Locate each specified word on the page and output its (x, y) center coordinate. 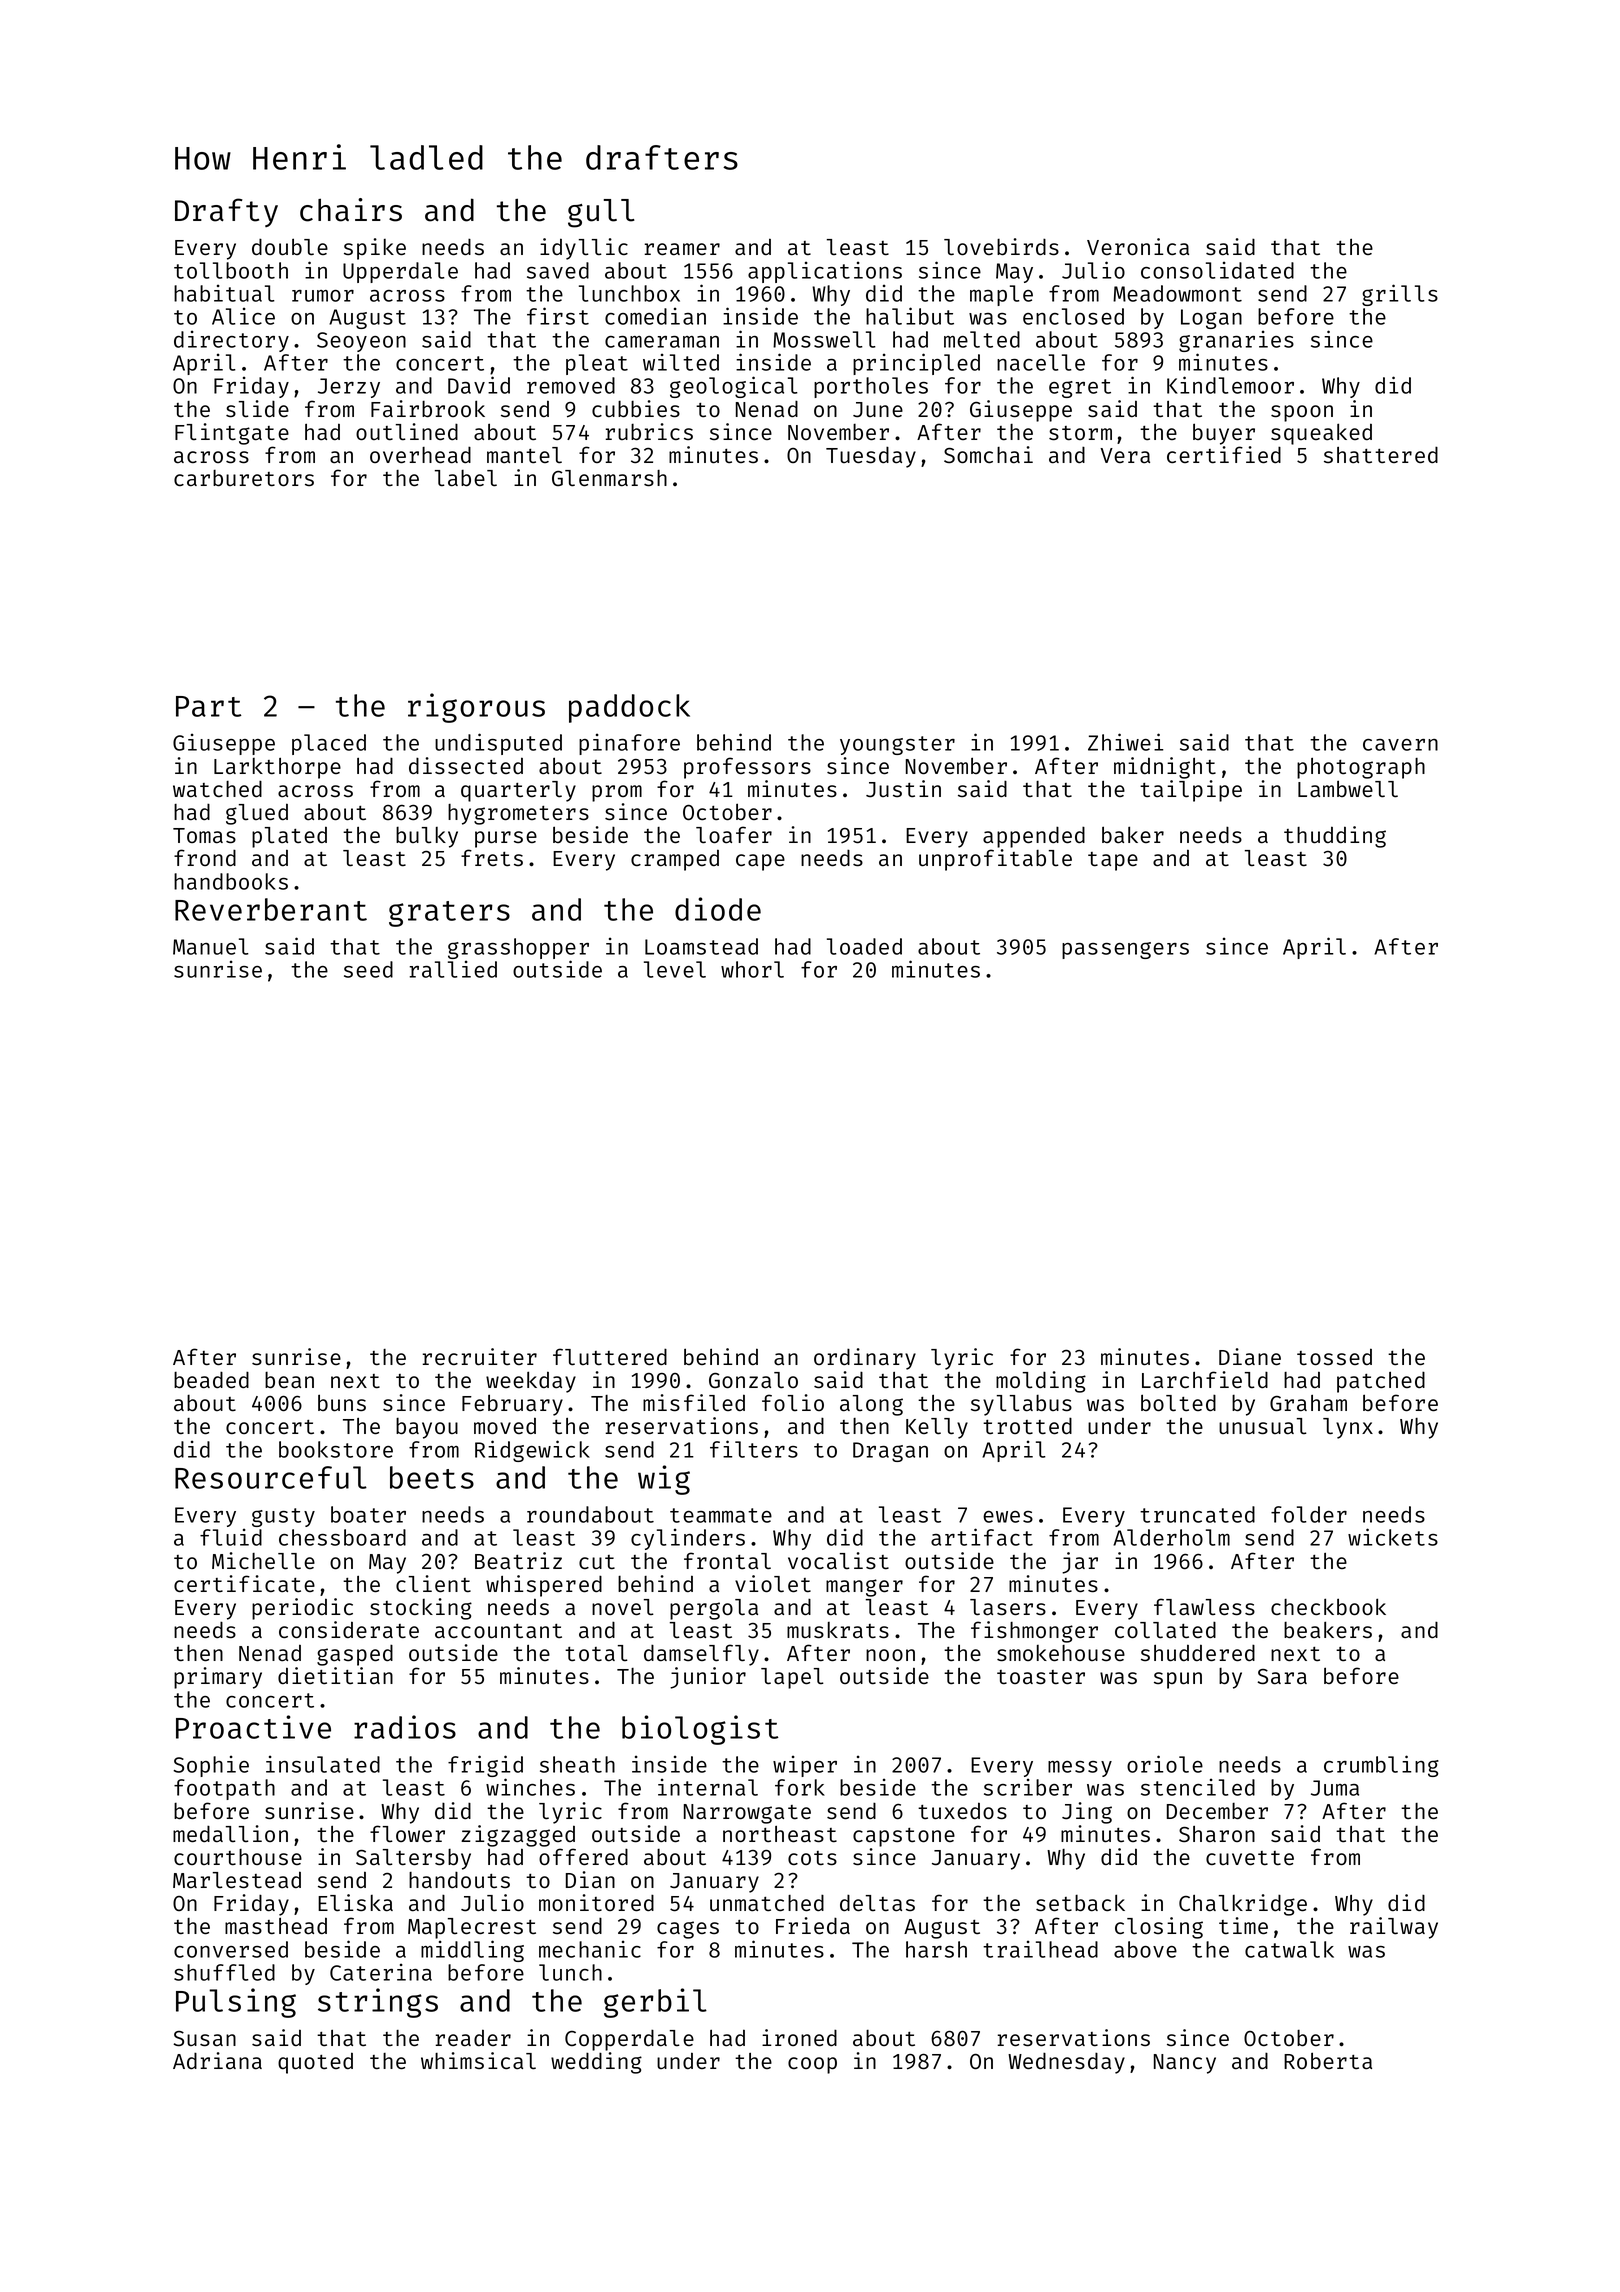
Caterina (381, 1972)
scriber (1028, 1787)
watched (217, 789)
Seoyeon (361, 342)
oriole (1165, 1764)
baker (1133, 835)
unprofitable (995, 860)
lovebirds (1001, 247)
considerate (349, 1630)
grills (1400, 295)
